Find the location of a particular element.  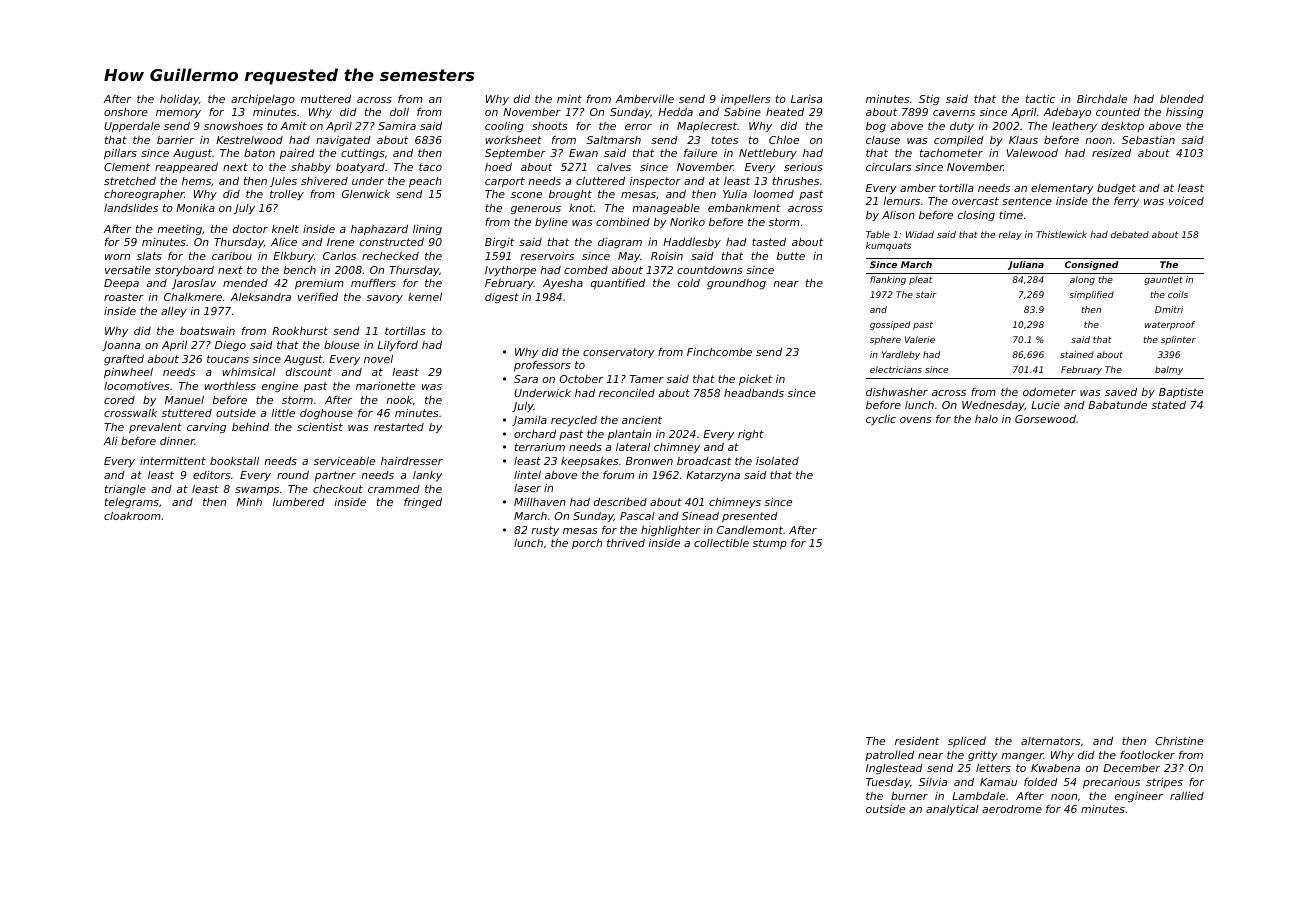

slats is located at coordinates (149, 256).
